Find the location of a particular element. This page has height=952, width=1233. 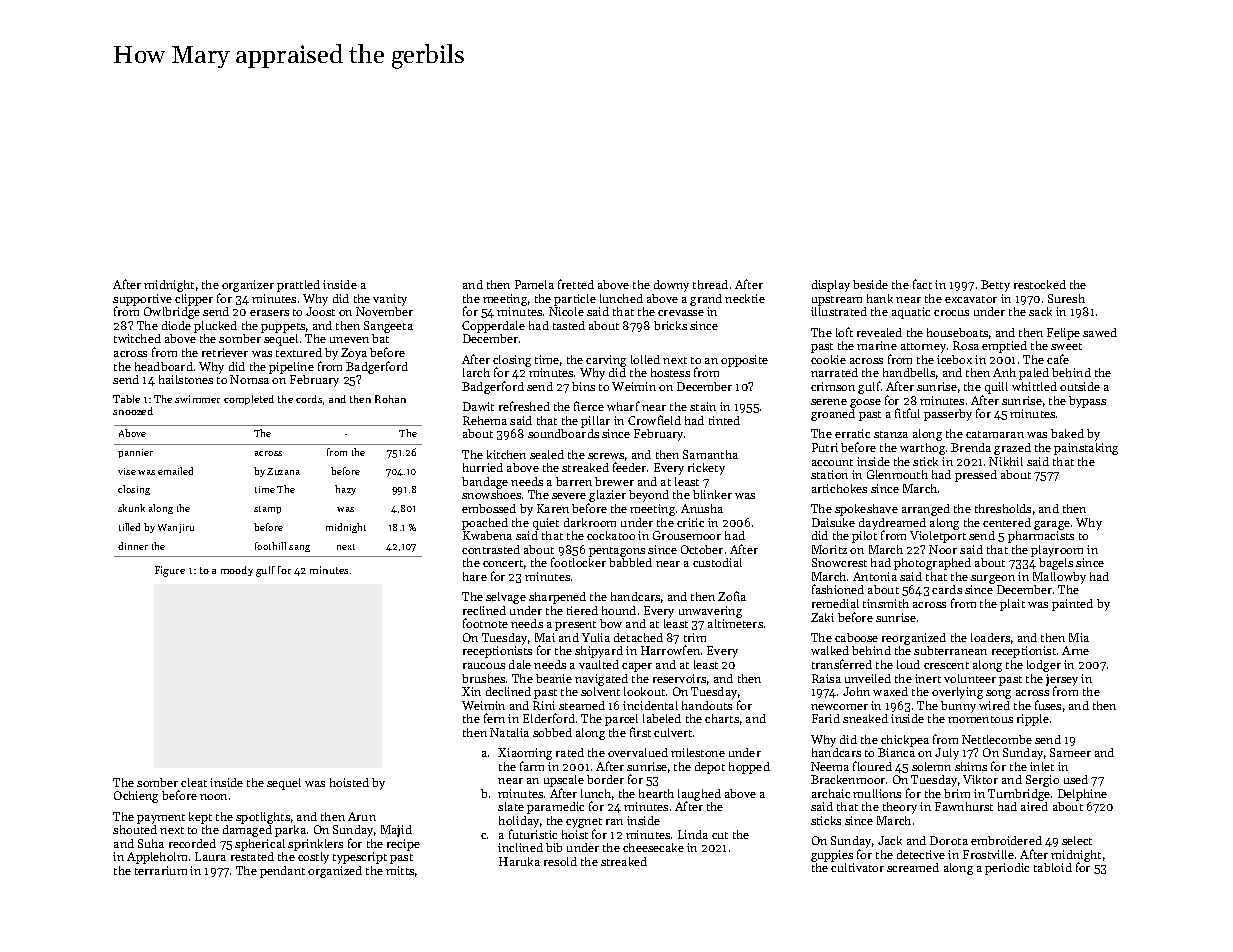

cleat is located at coordinates (194, 782).
